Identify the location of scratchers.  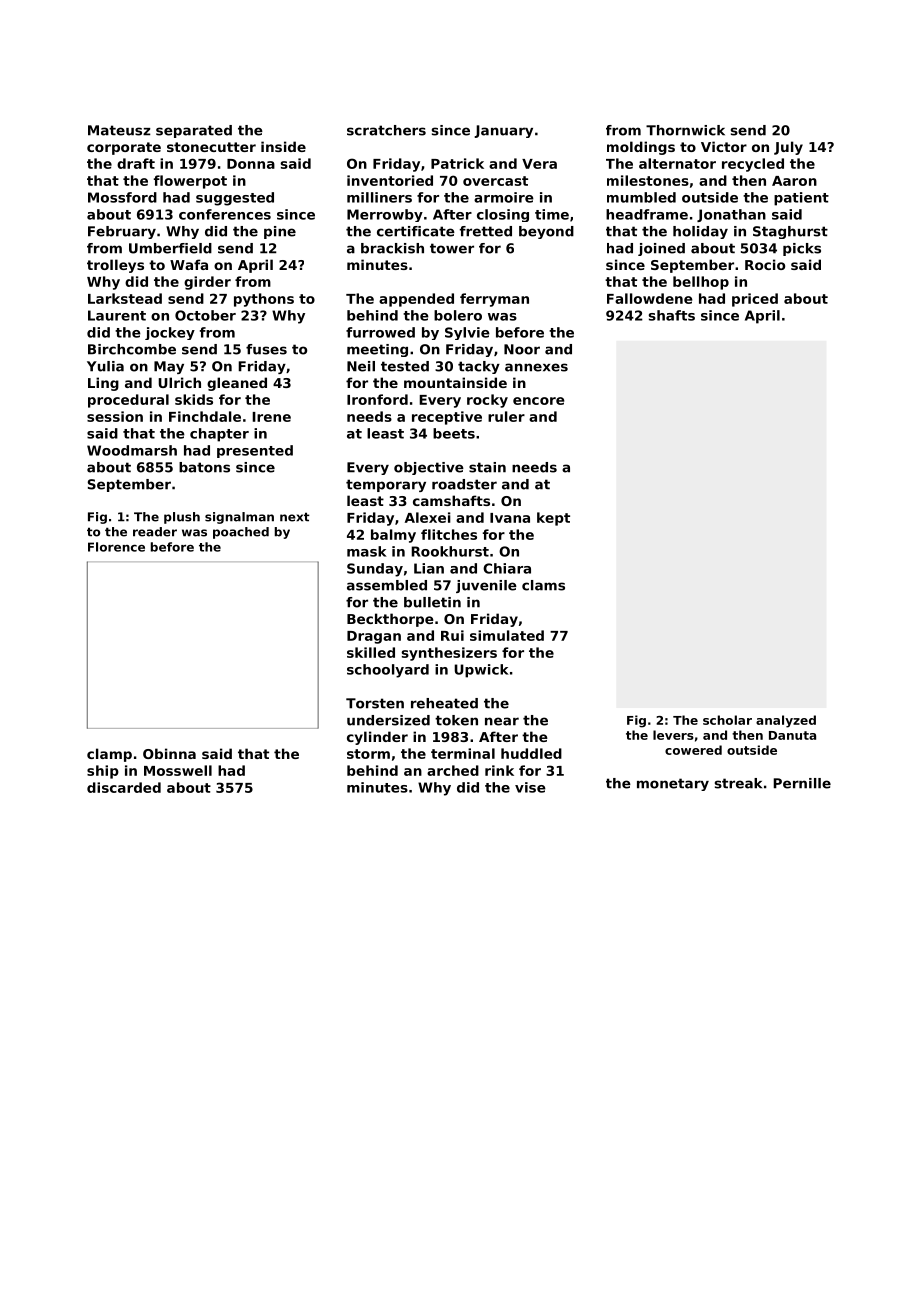
(386, 130).
